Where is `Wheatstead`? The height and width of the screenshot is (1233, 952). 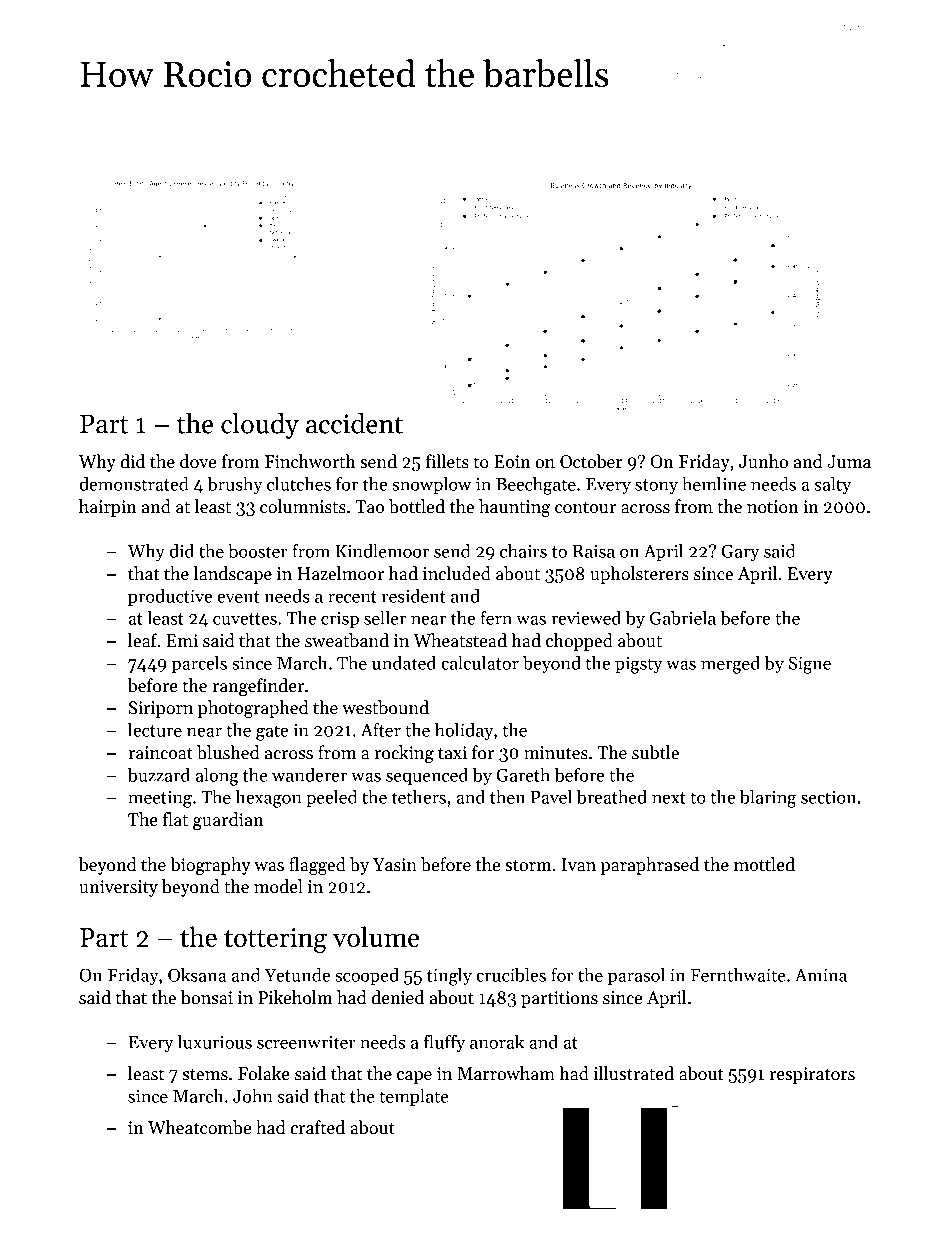 Wheatstead is located at coordinates (460, 640).
